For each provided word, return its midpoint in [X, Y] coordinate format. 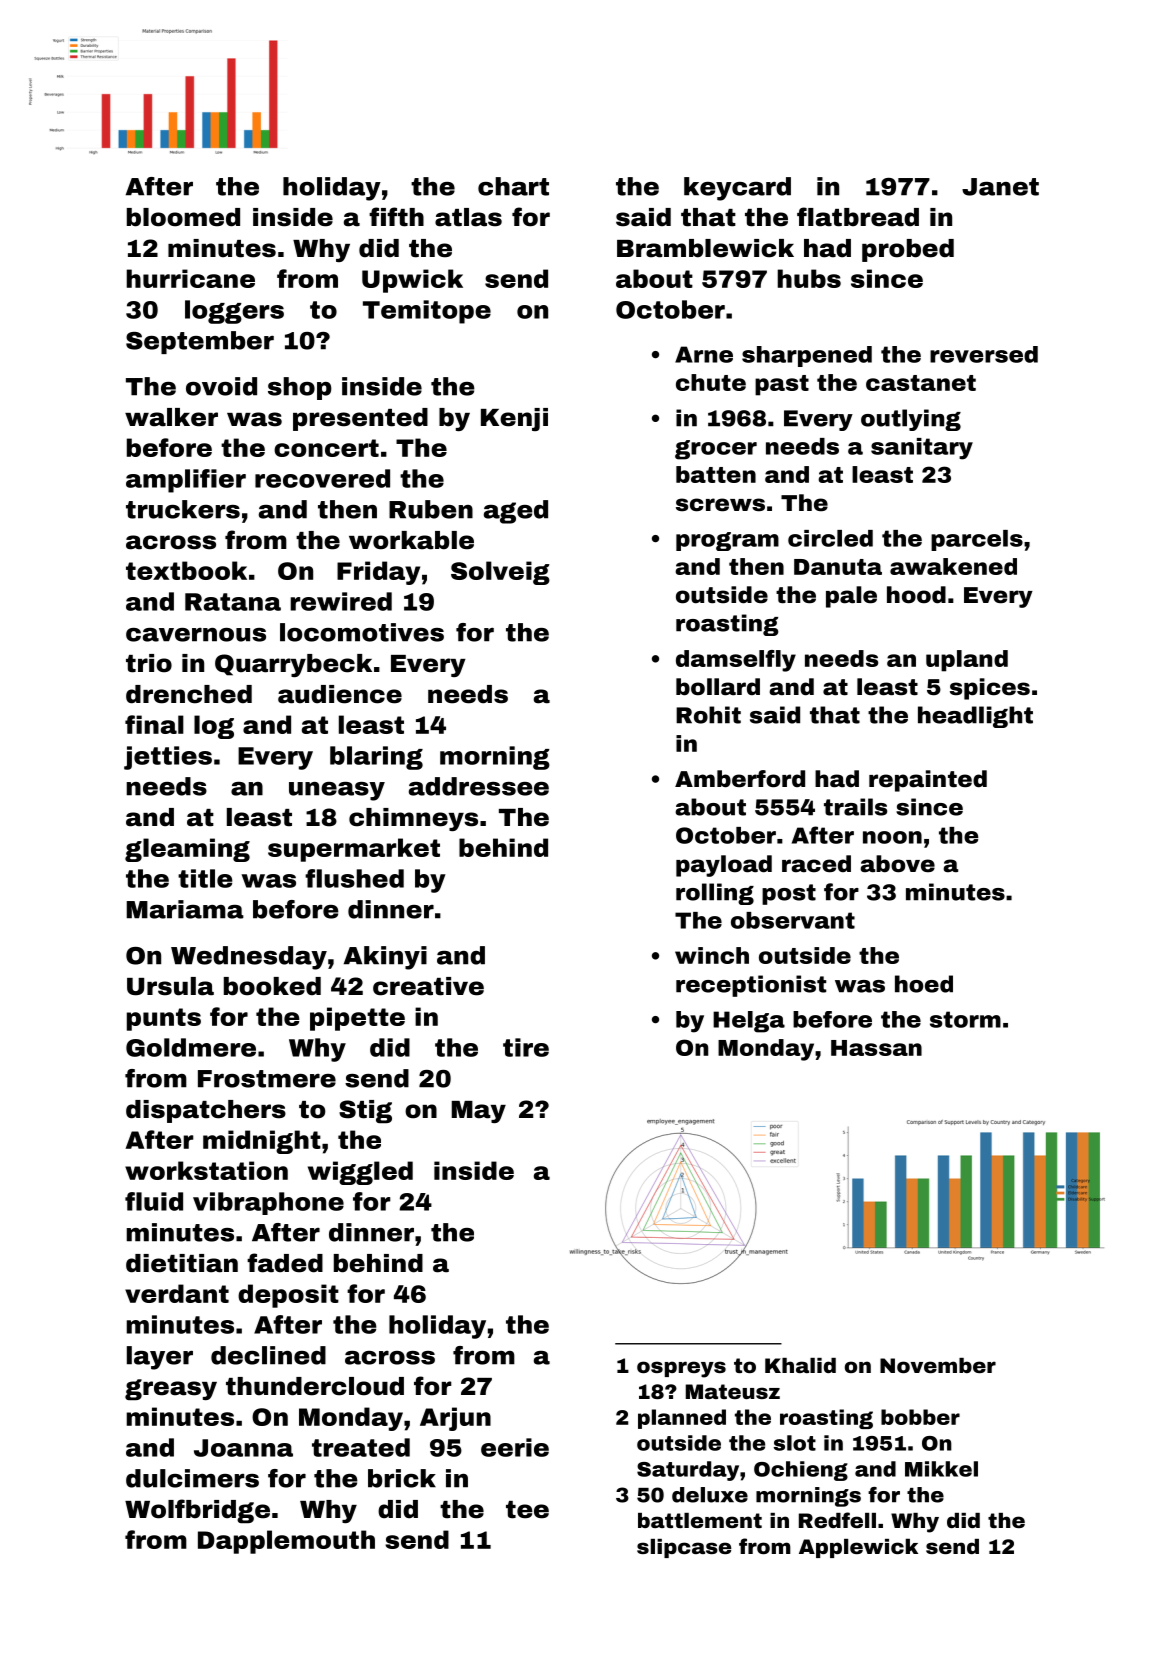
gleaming [187, 850]
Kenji [514, 419]
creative [428, 986]
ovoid [221, 386]
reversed [984, 354]
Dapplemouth [286, 1542]
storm [965, 1019]
